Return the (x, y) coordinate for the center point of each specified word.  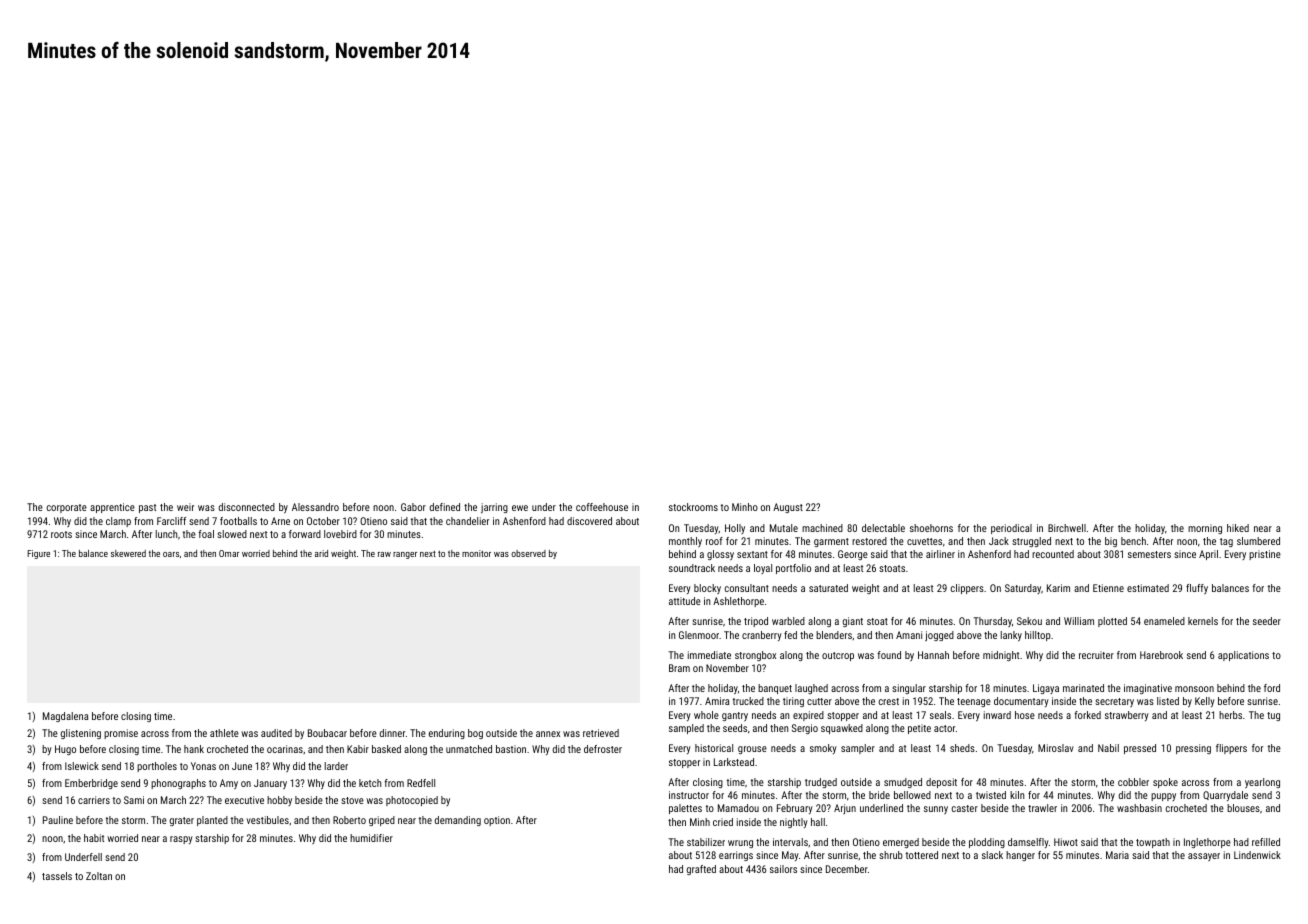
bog (475, 734)
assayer (1204, 857)
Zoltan (99, 876)
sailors (783, 869)
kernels (1203, 621)
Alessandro (315, 507)
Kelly (1205, 702)
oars (171, 554)
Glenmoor (699, 635)
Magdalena (65, 717)
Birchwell (1067, 528)
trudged (821, 783)
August (788, 508)
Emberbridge (91, 784)
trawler (1042, 808)
